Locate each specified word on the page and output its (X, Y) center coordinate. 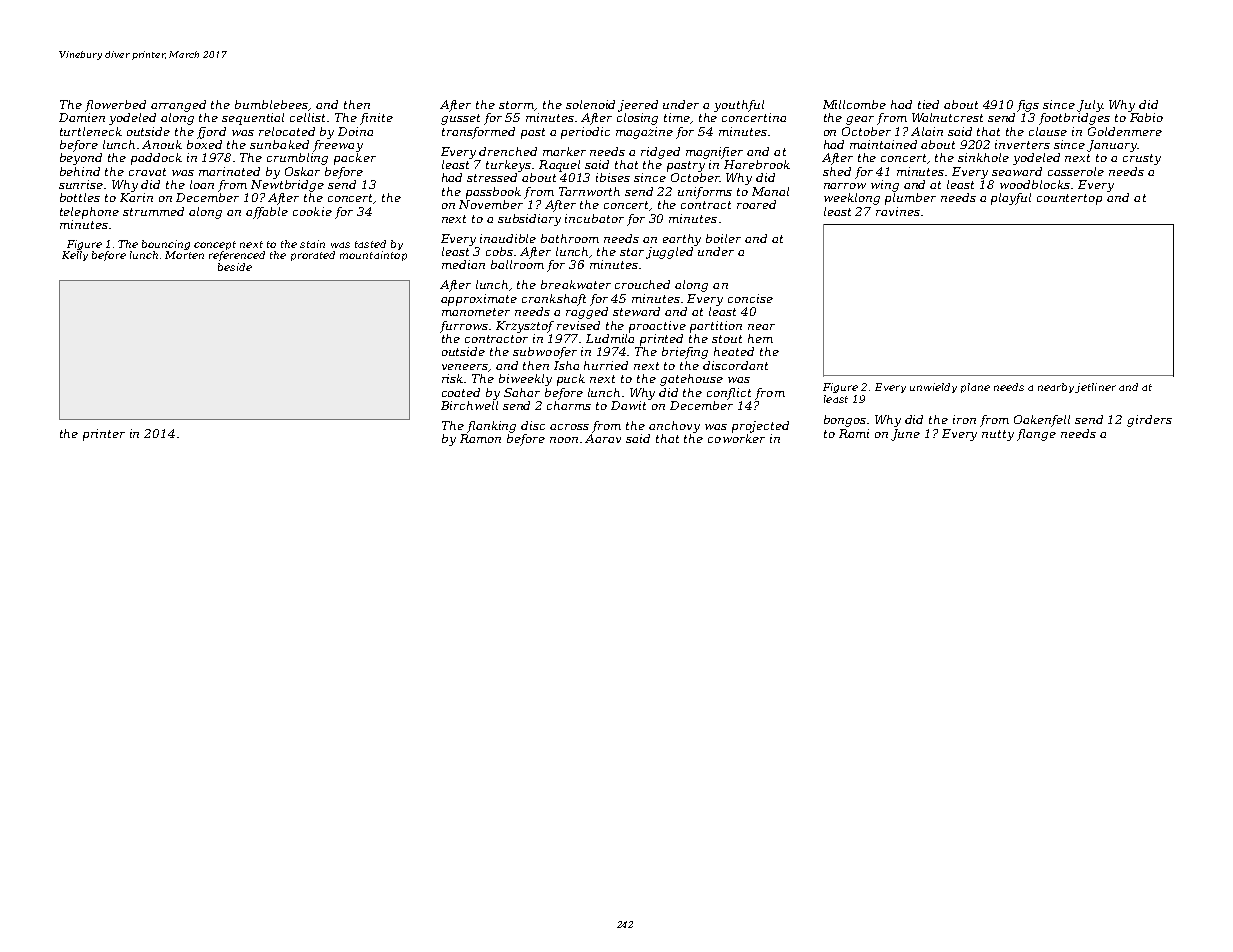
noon (564, 440)
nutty (998, 435)
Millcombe (854, 104)
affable (267, 213)
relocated (287, 131)
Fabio (1146, 117)
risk (453, 378)
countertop (1069, 199)
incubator (594, 218)
